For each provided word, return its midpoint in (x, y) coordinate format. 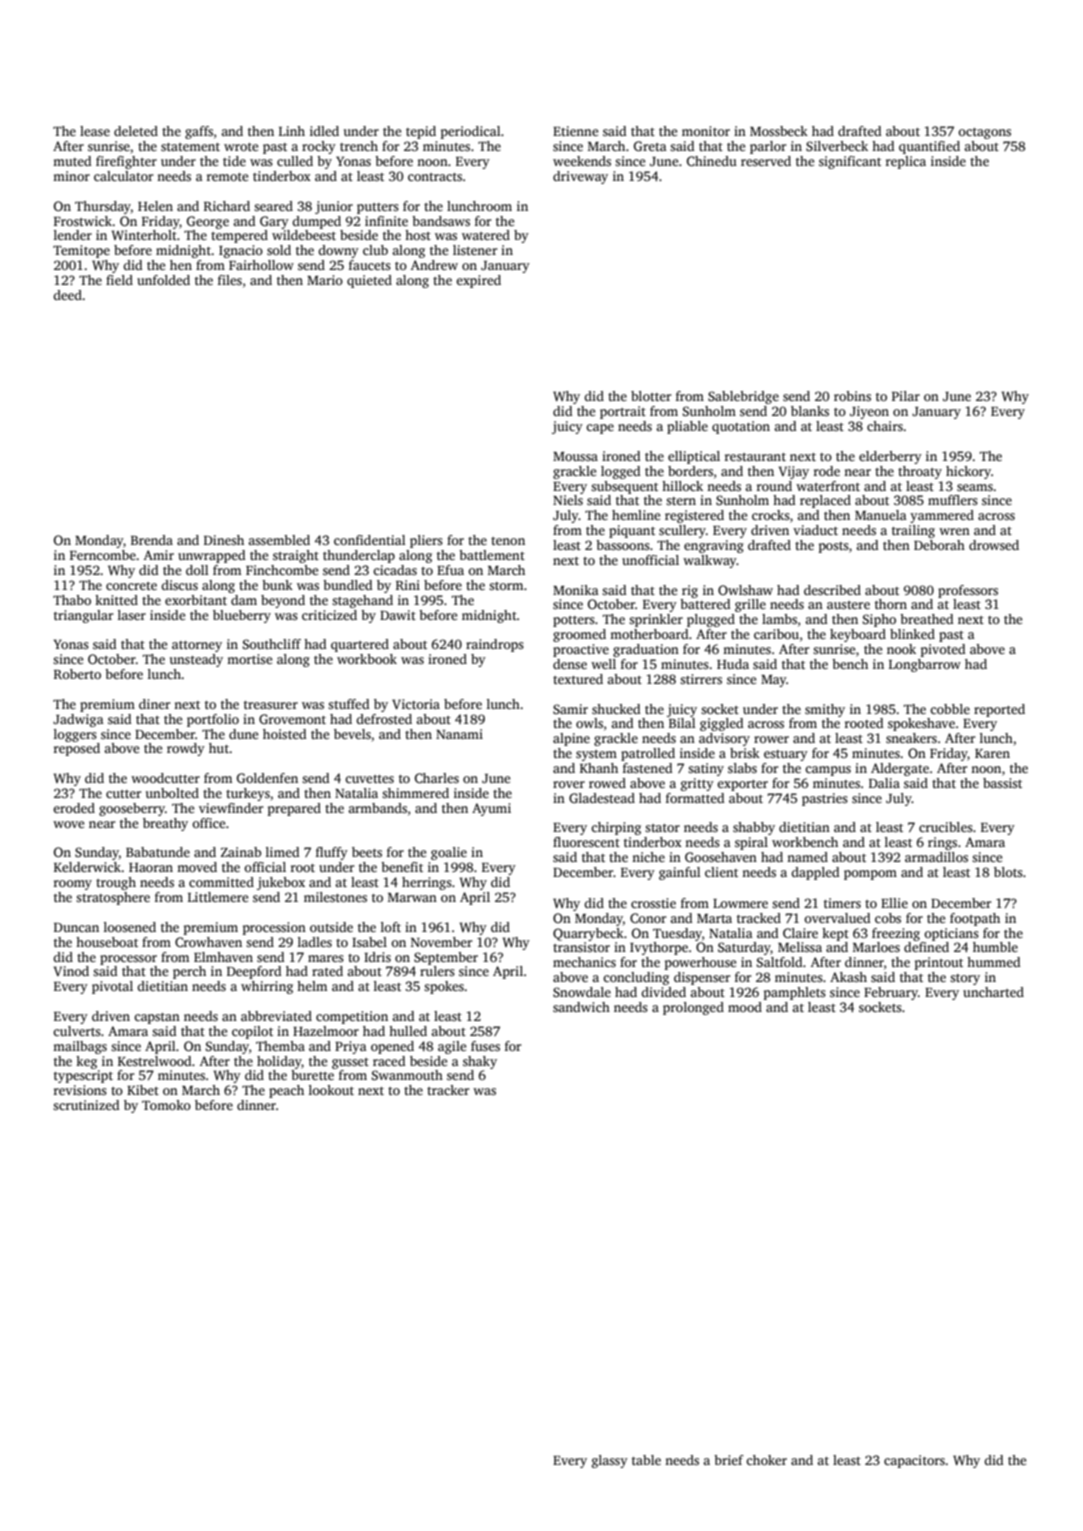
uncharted (993, 992)
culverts (77, 1031)
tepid (421, 132)
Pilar (906, 396)
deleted (136, 131)
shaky (480, 1062)
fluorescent (586, 842)
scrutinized (86, 1105)
